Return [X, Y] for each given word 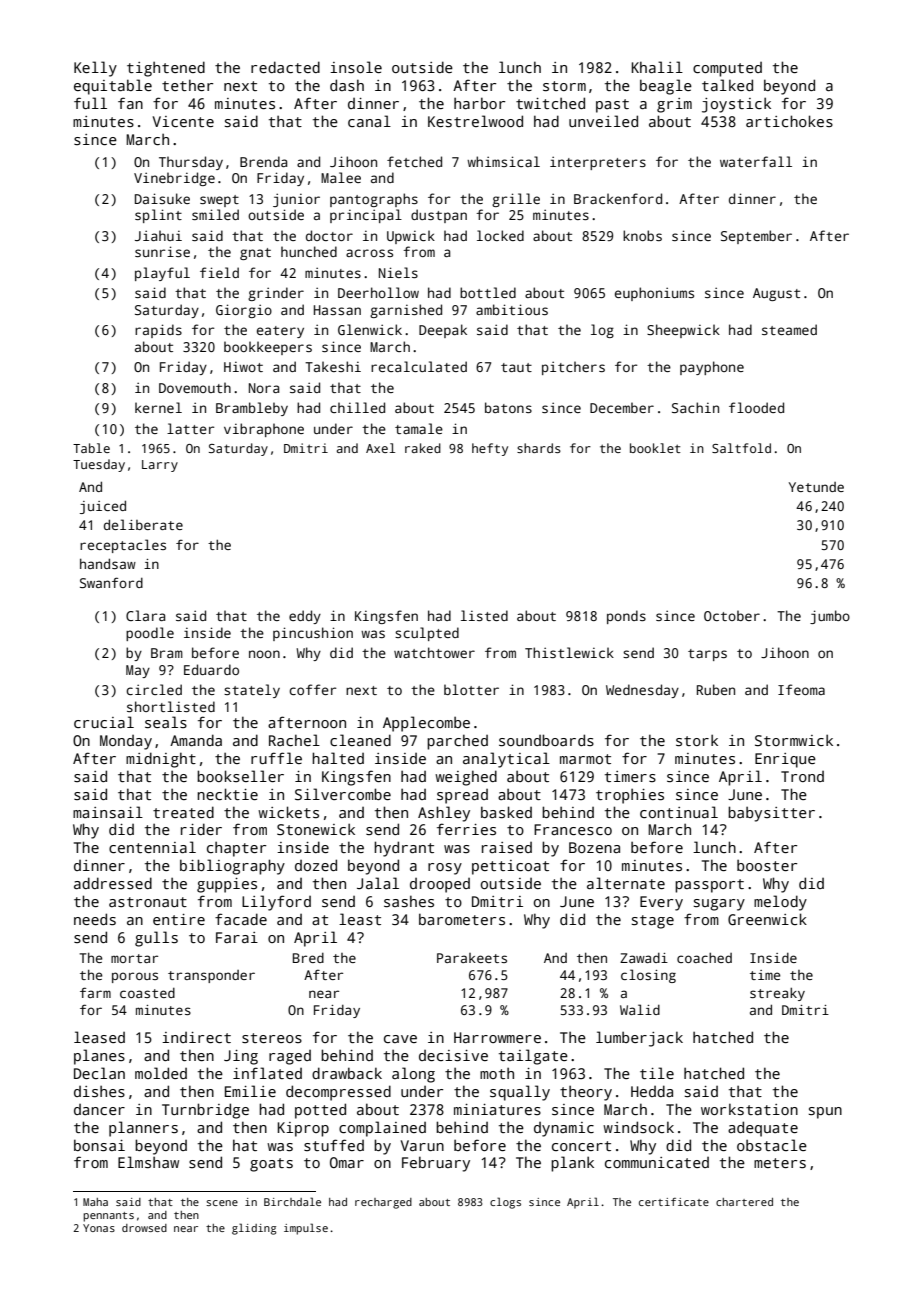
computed [727, 69]
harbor [479, 103]
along [413, 1075]
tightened [166, 69]
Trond [802, 776]
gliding [254, 1229]
